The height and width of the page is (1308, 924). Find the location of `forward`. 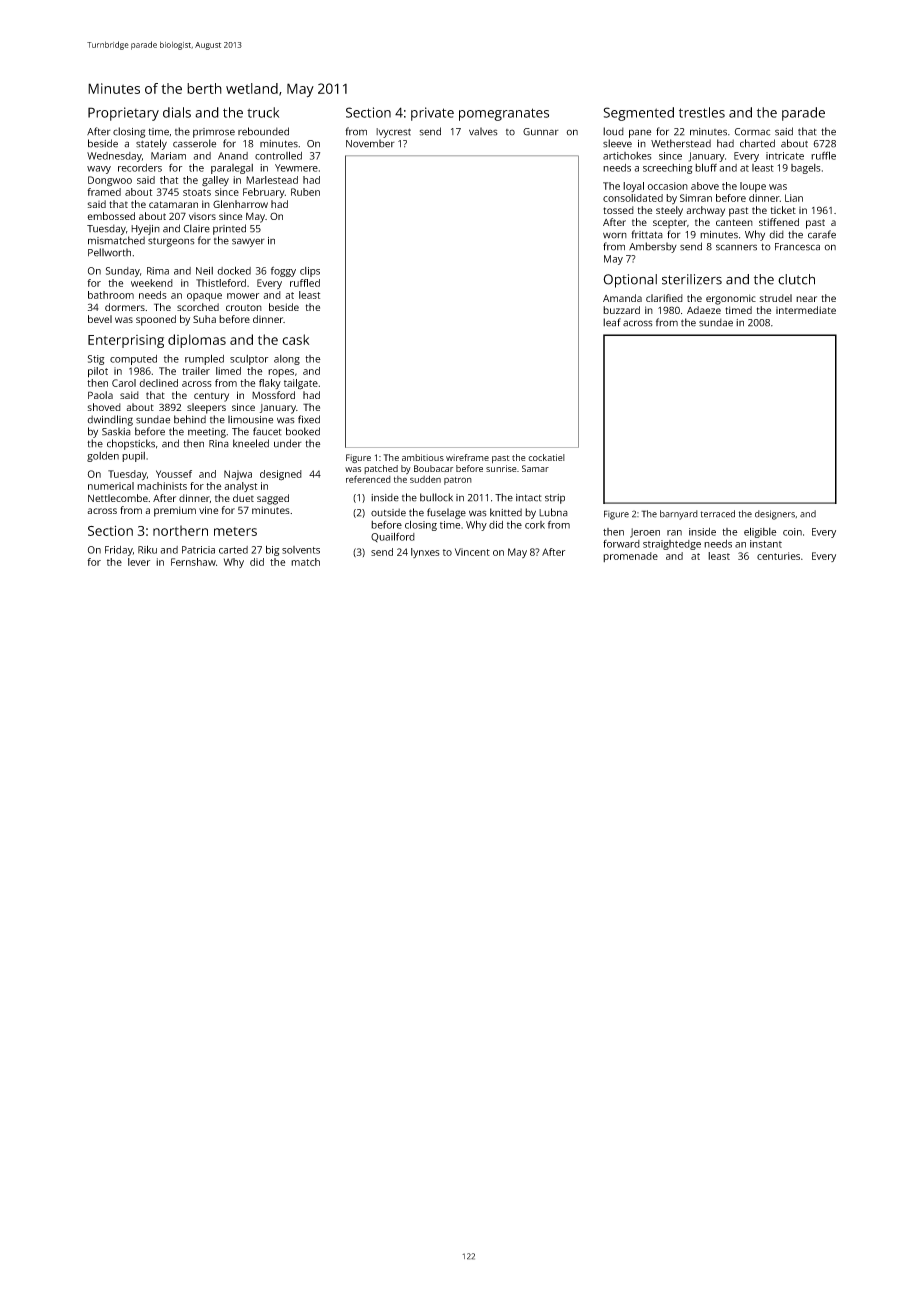

forward is located at coordinates (621, 544).
